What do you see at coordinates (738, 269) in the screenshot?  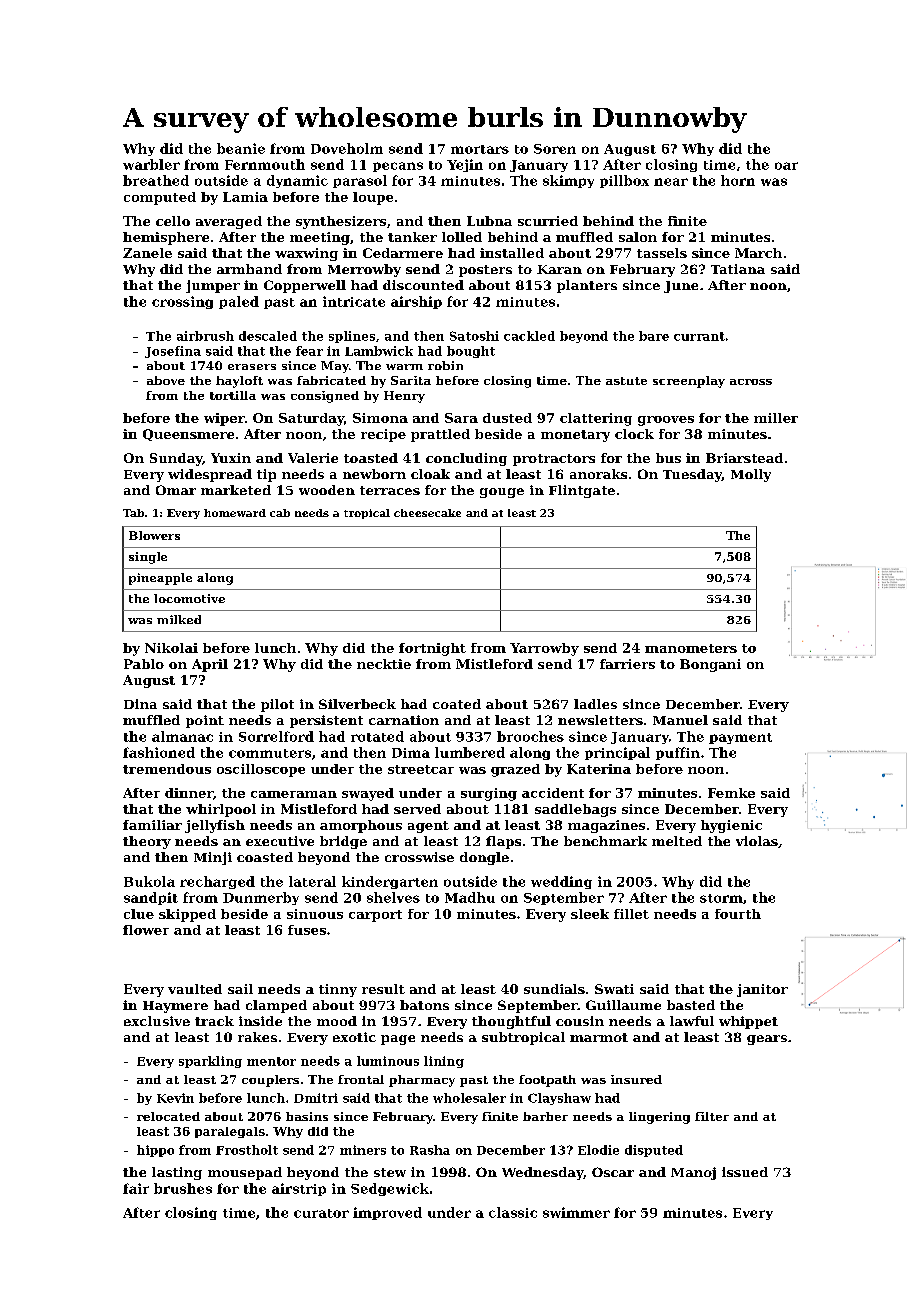 I see `Tatiana` at bounding box center [738, 269].
